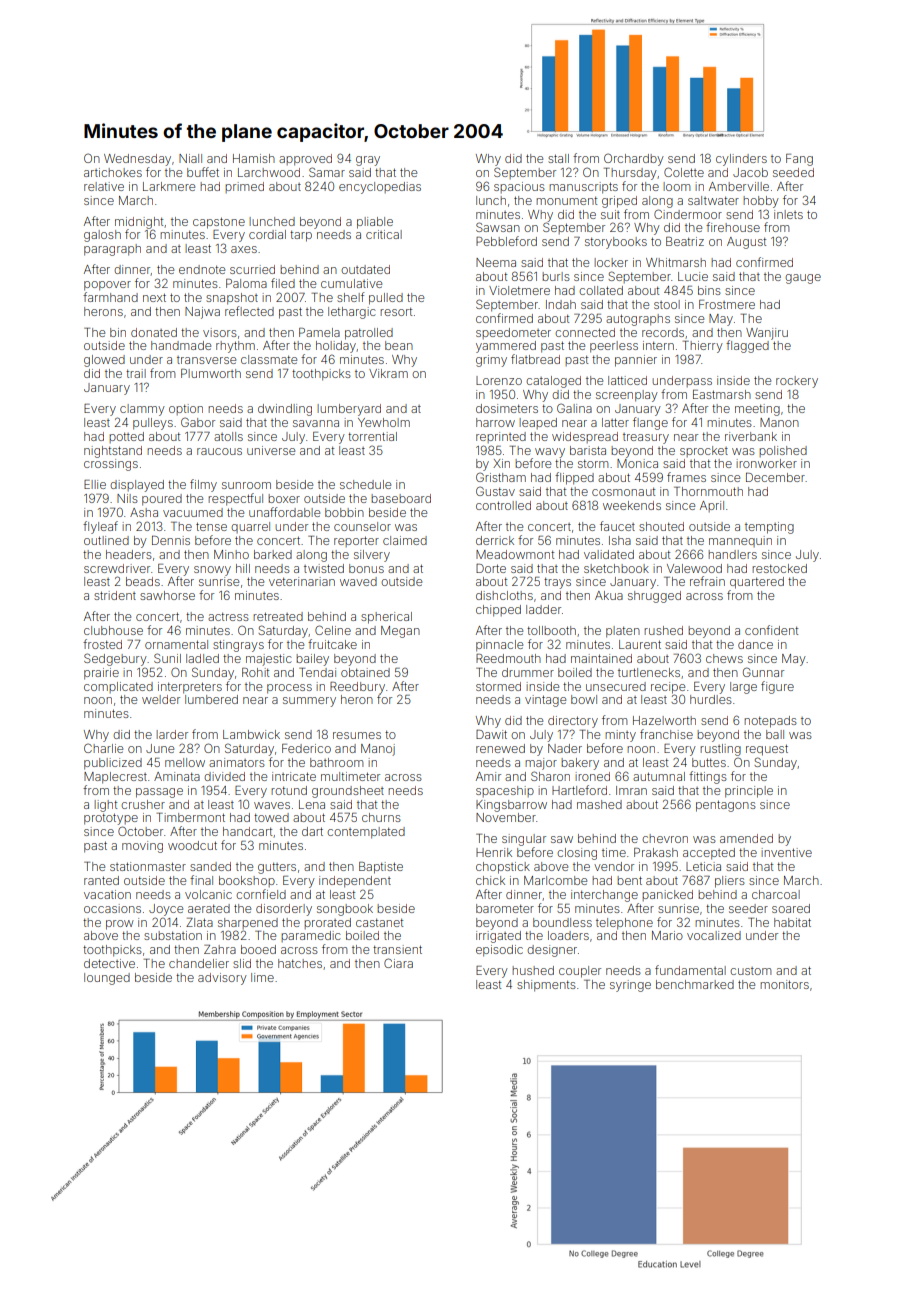 This image has width=908, height=1316. Describe the element at coordinates (399, 345) in the image. I see `bean` at that location.
